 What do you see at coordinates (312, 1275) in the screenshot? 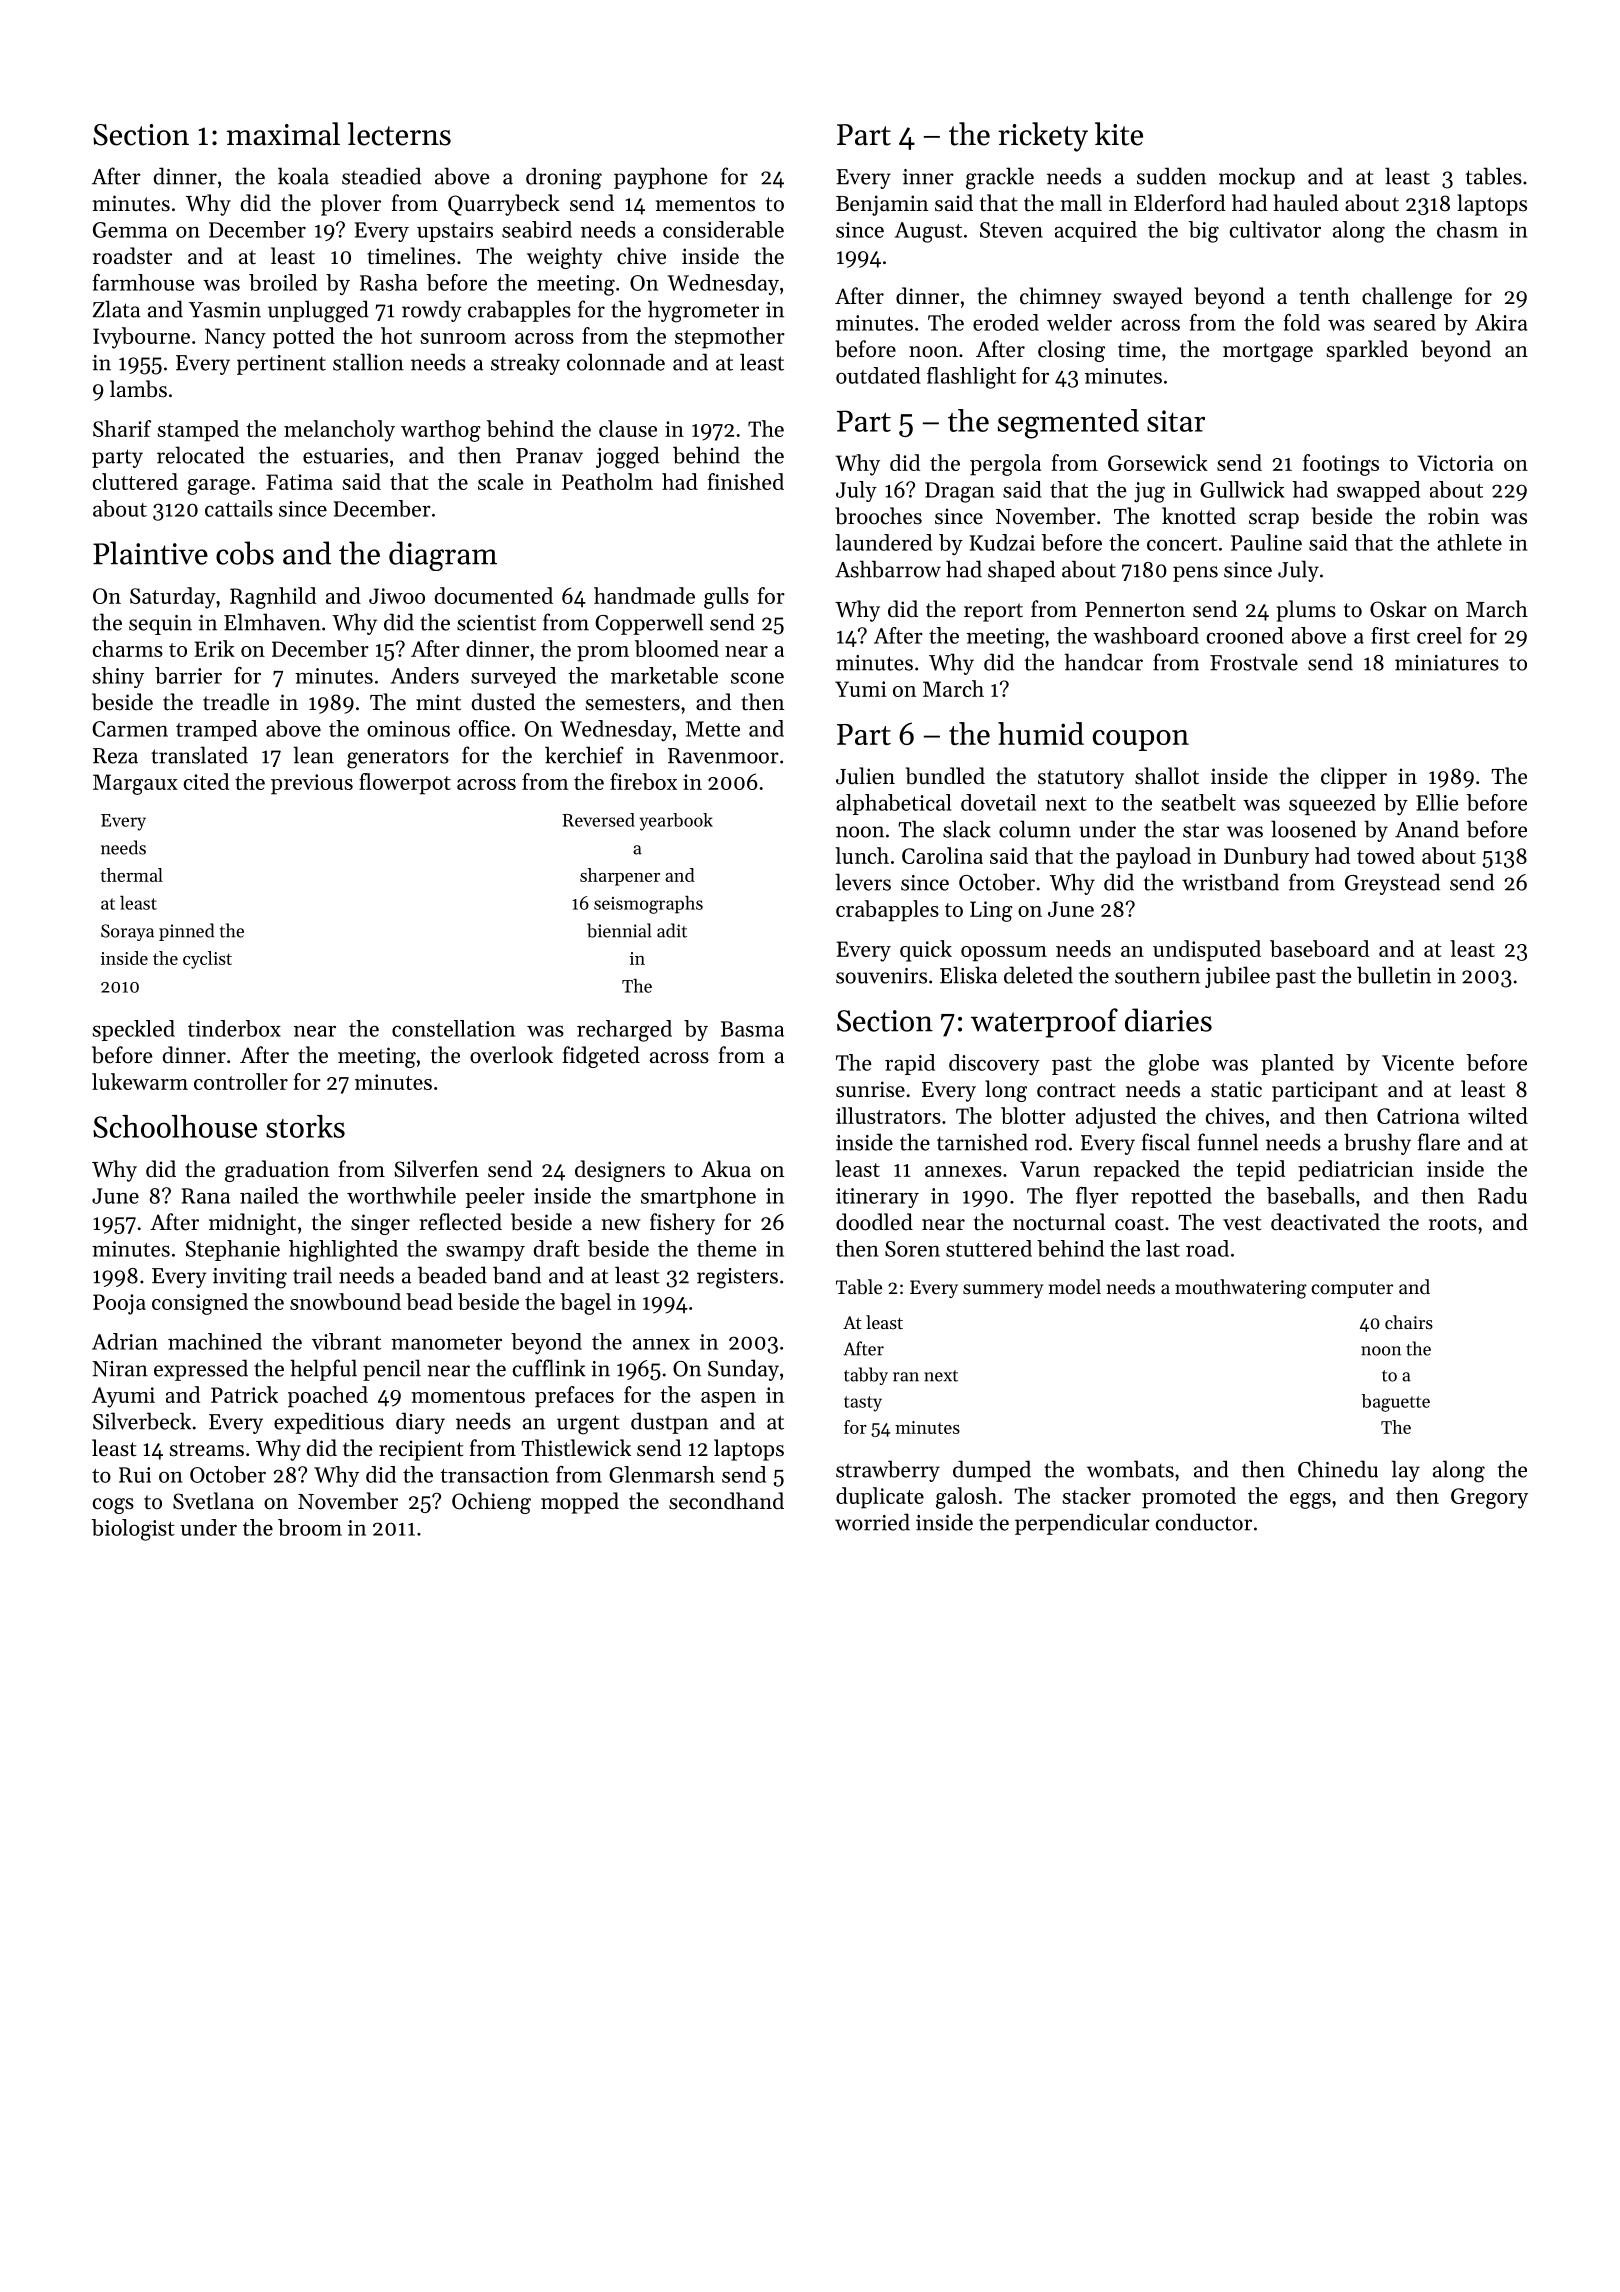
I see `trail` at bounding box center [312, 1275].
